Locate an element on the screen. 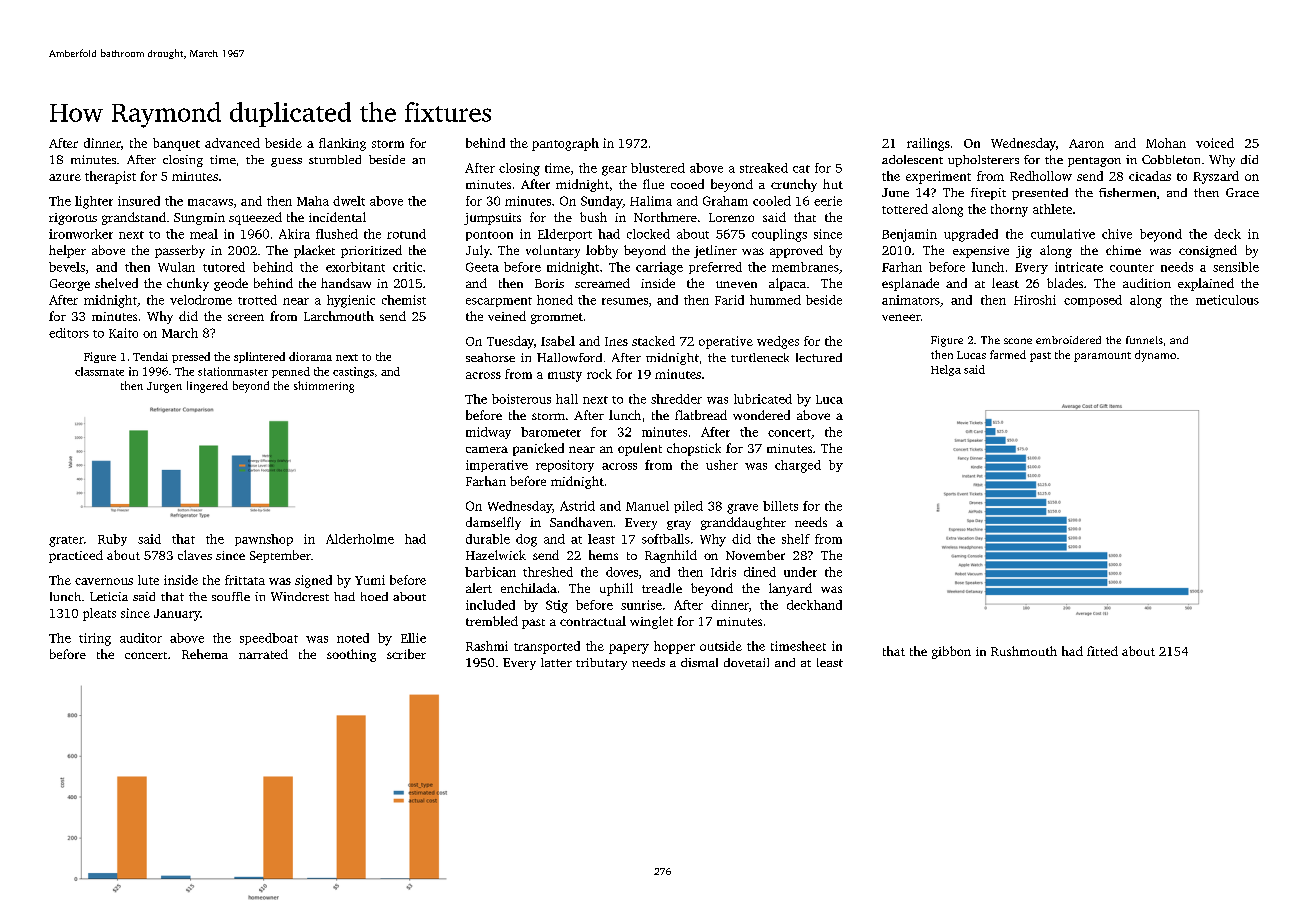  Rehema is located at coordinates (205, 654).
